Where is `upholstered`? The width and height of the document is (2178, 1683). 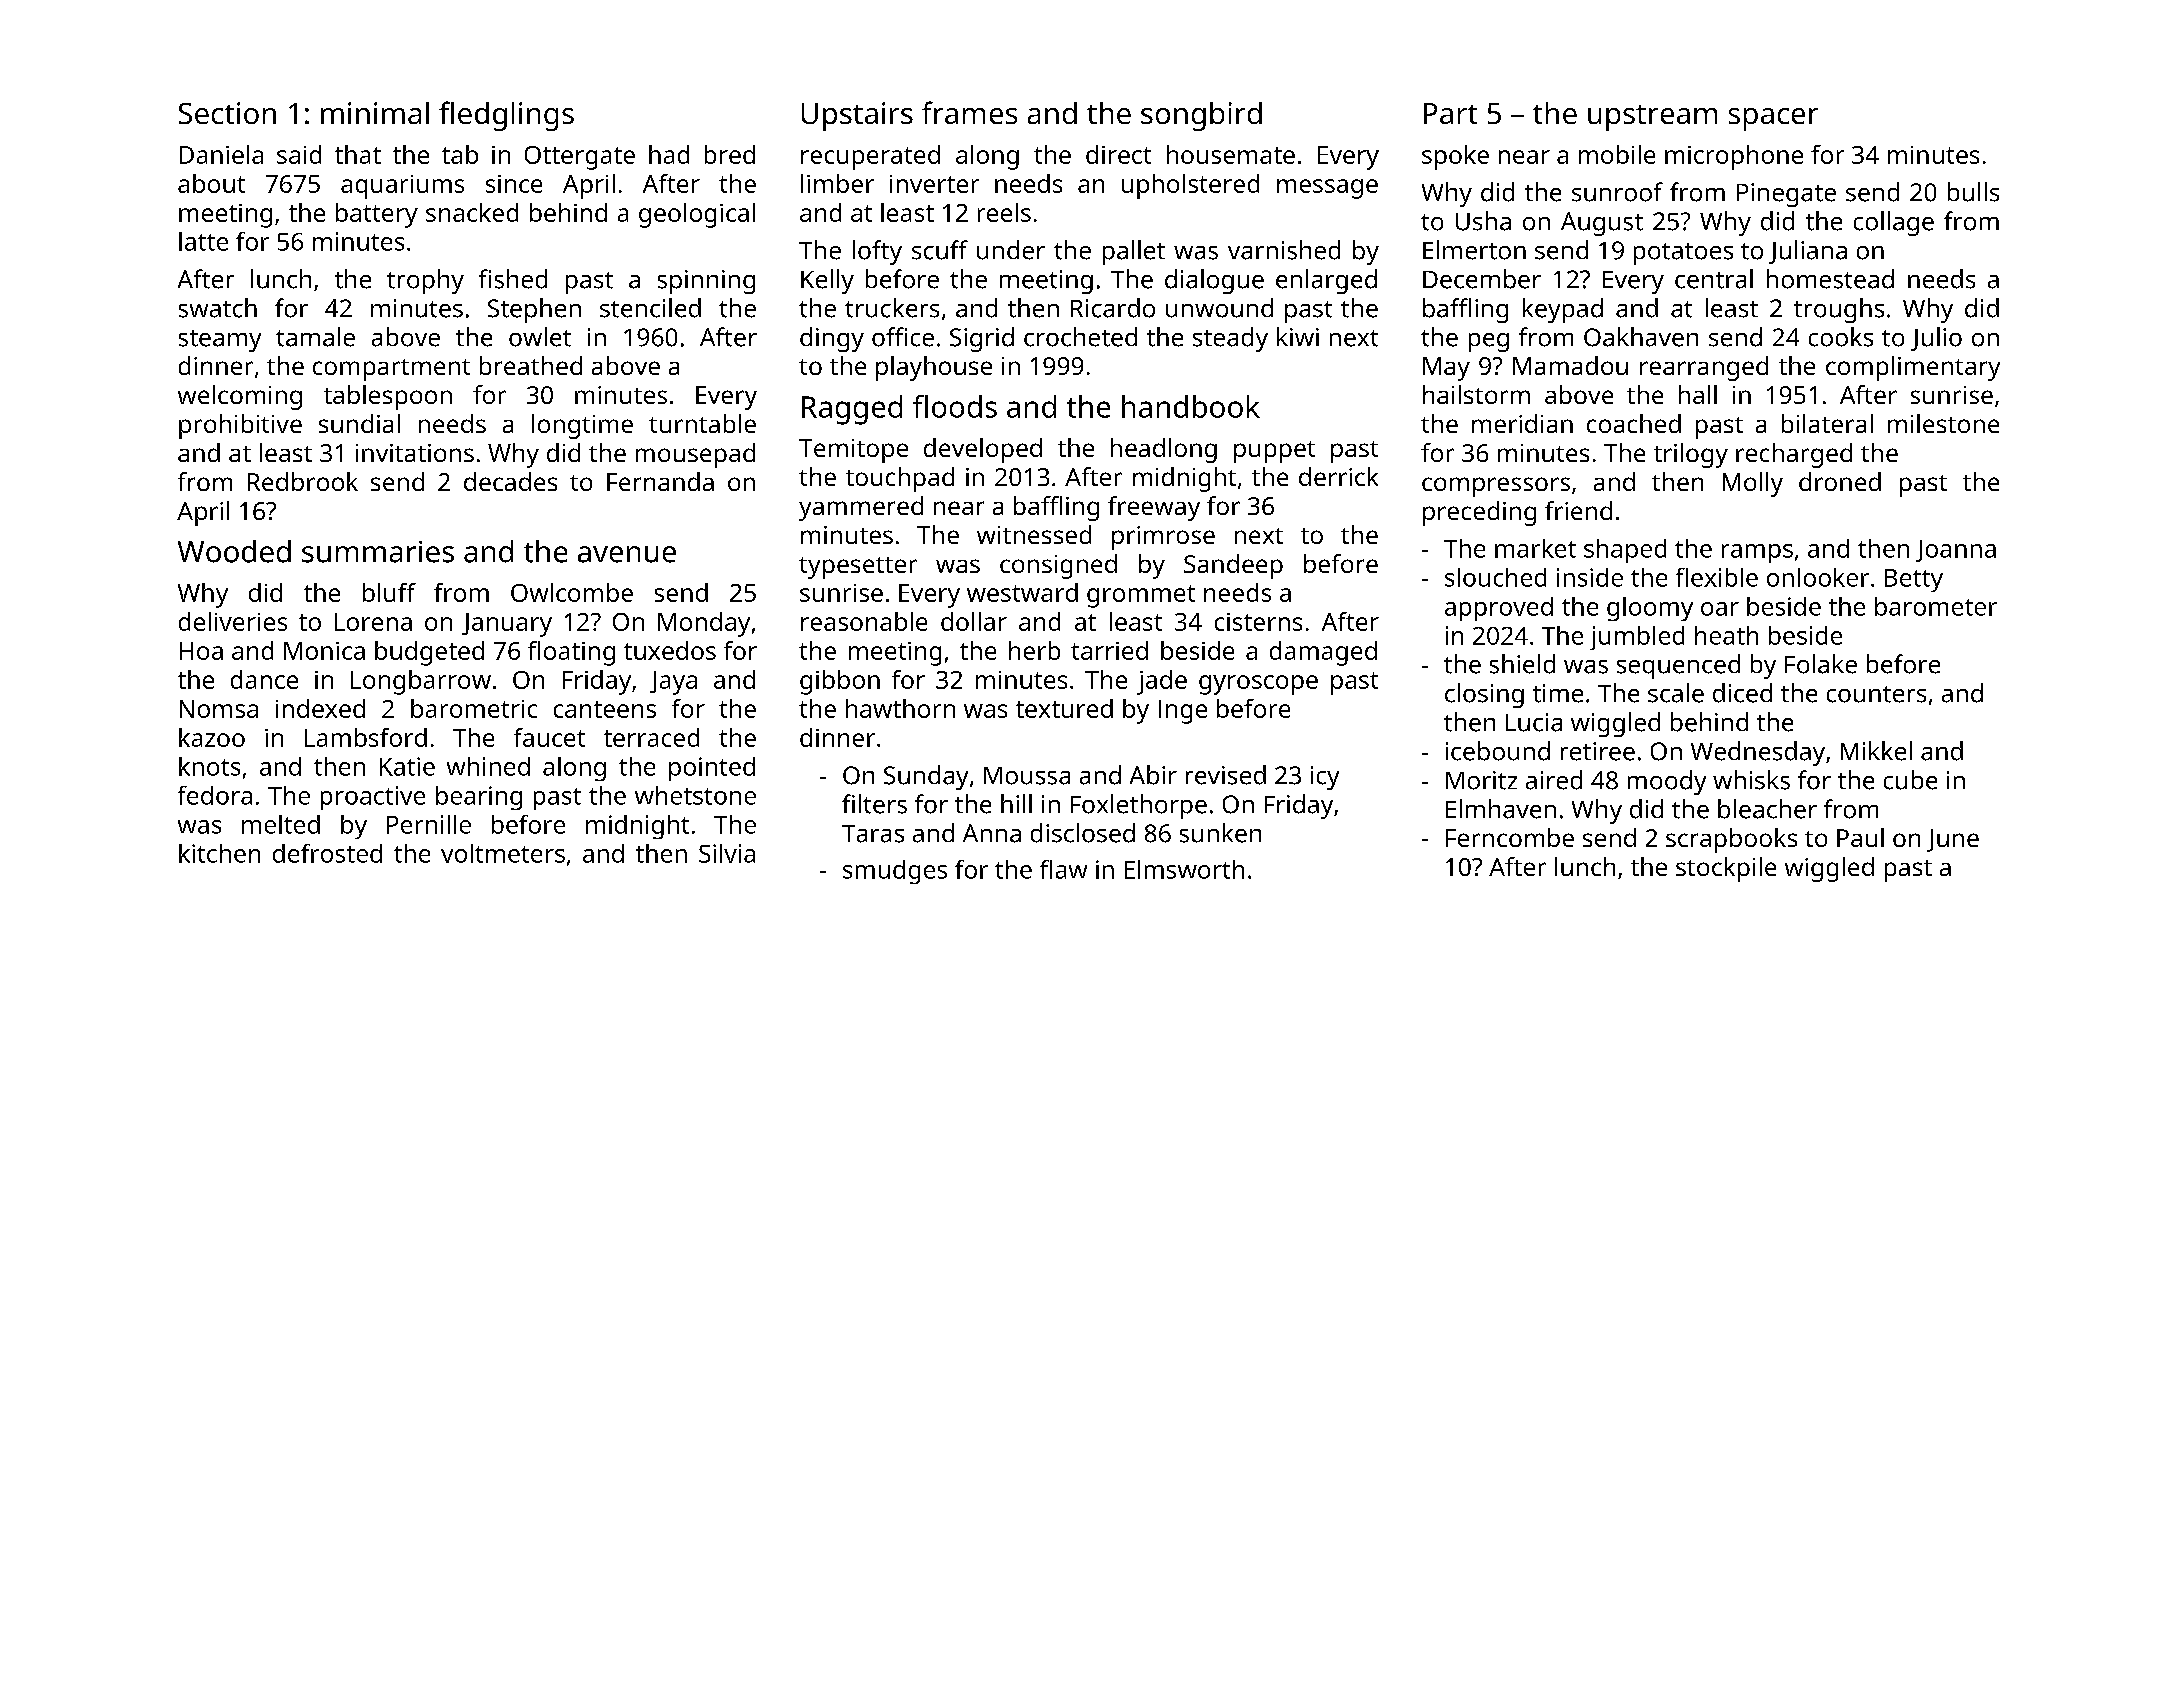
upholstered is located at coordinates (1190, 186).
